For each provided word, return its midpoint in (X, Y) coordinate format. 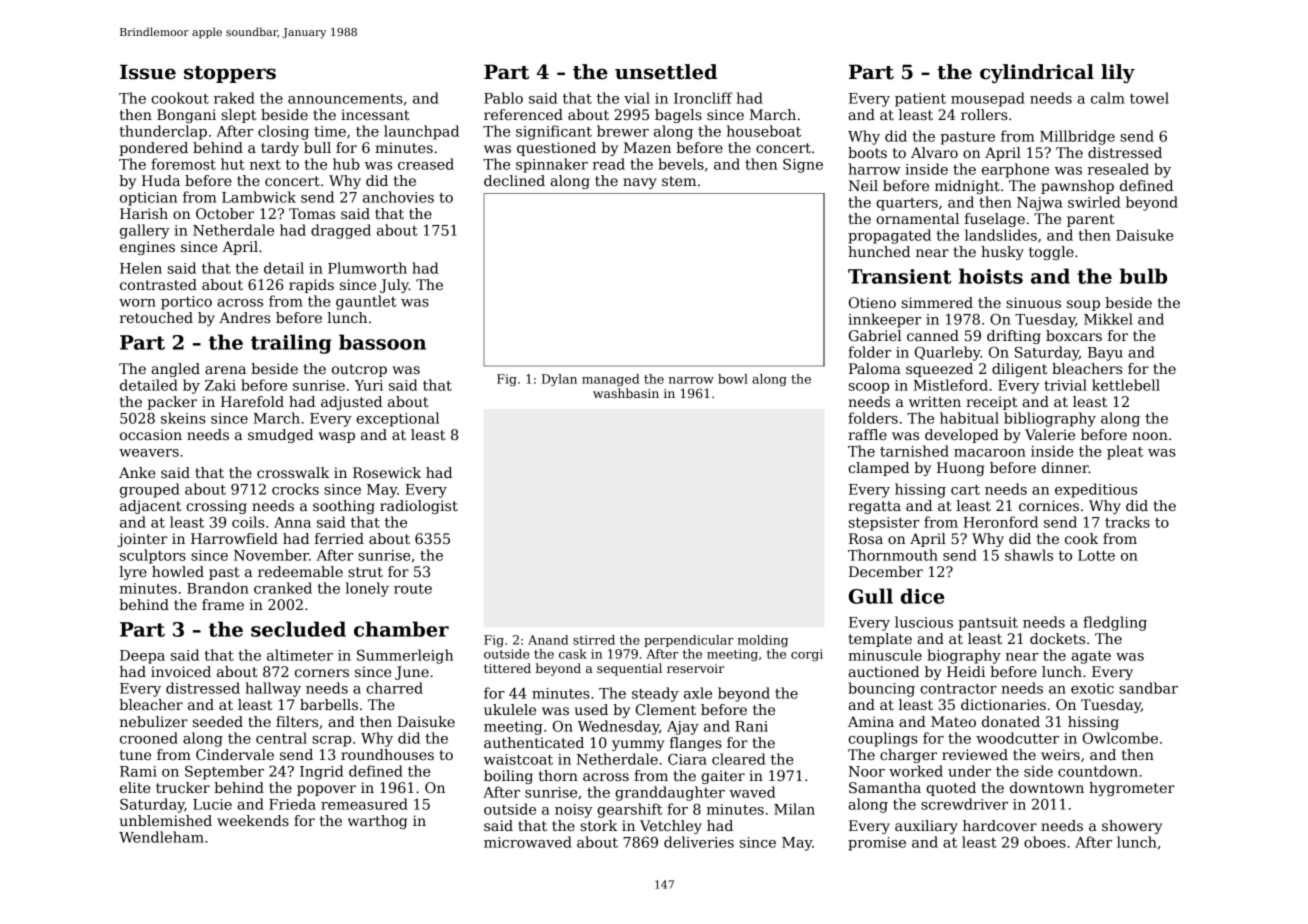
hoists (991, 276)
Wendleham (161, 837)
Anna (292, 522)
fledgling (1115, 623)
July (394, 286)
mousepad (988, 99)
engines (147, 248)
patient (920, 100)
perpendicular (689, 641)
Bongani (186, 116)
